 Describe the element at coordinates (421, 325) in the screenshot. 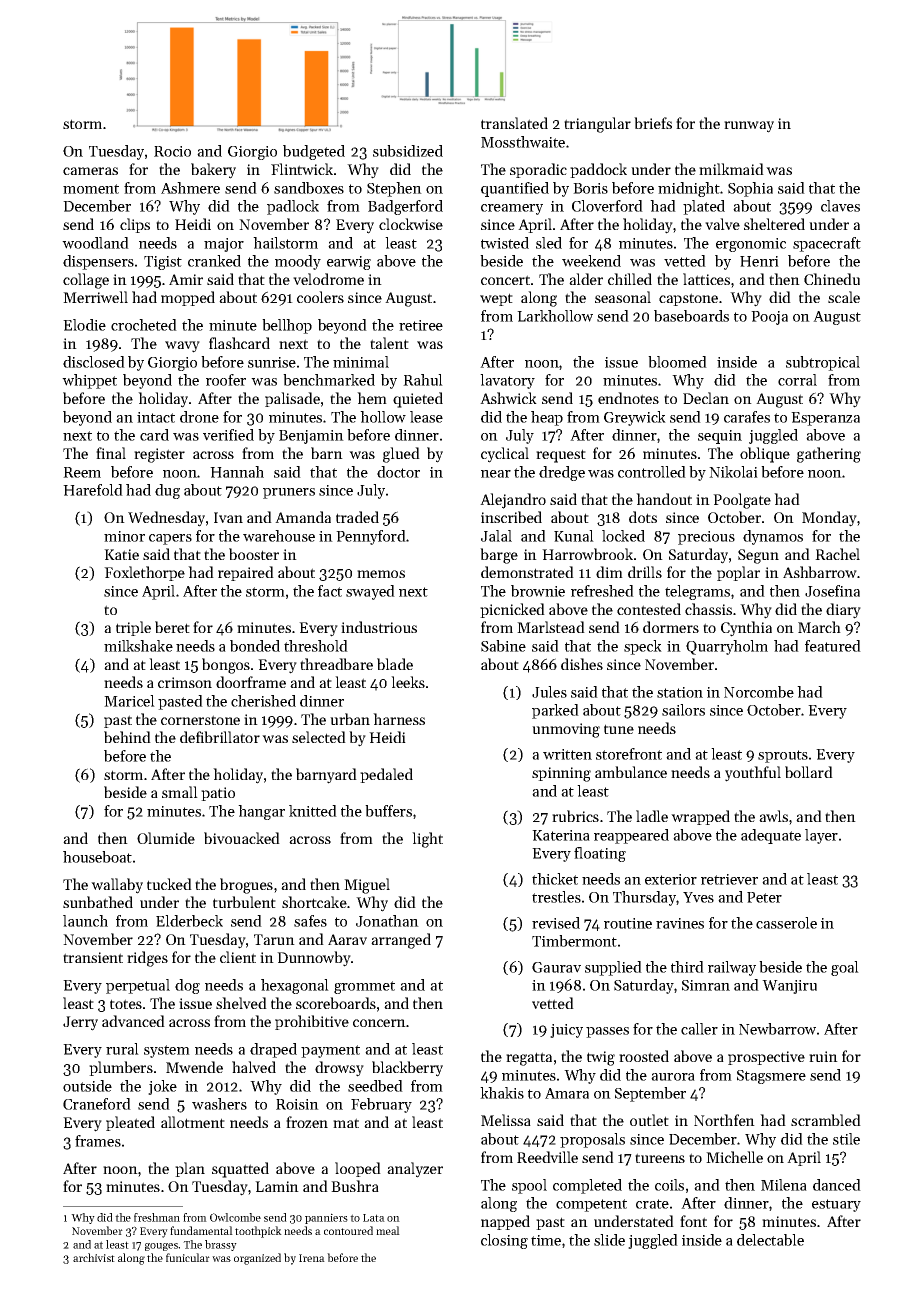

I see `retiree` at that location.
